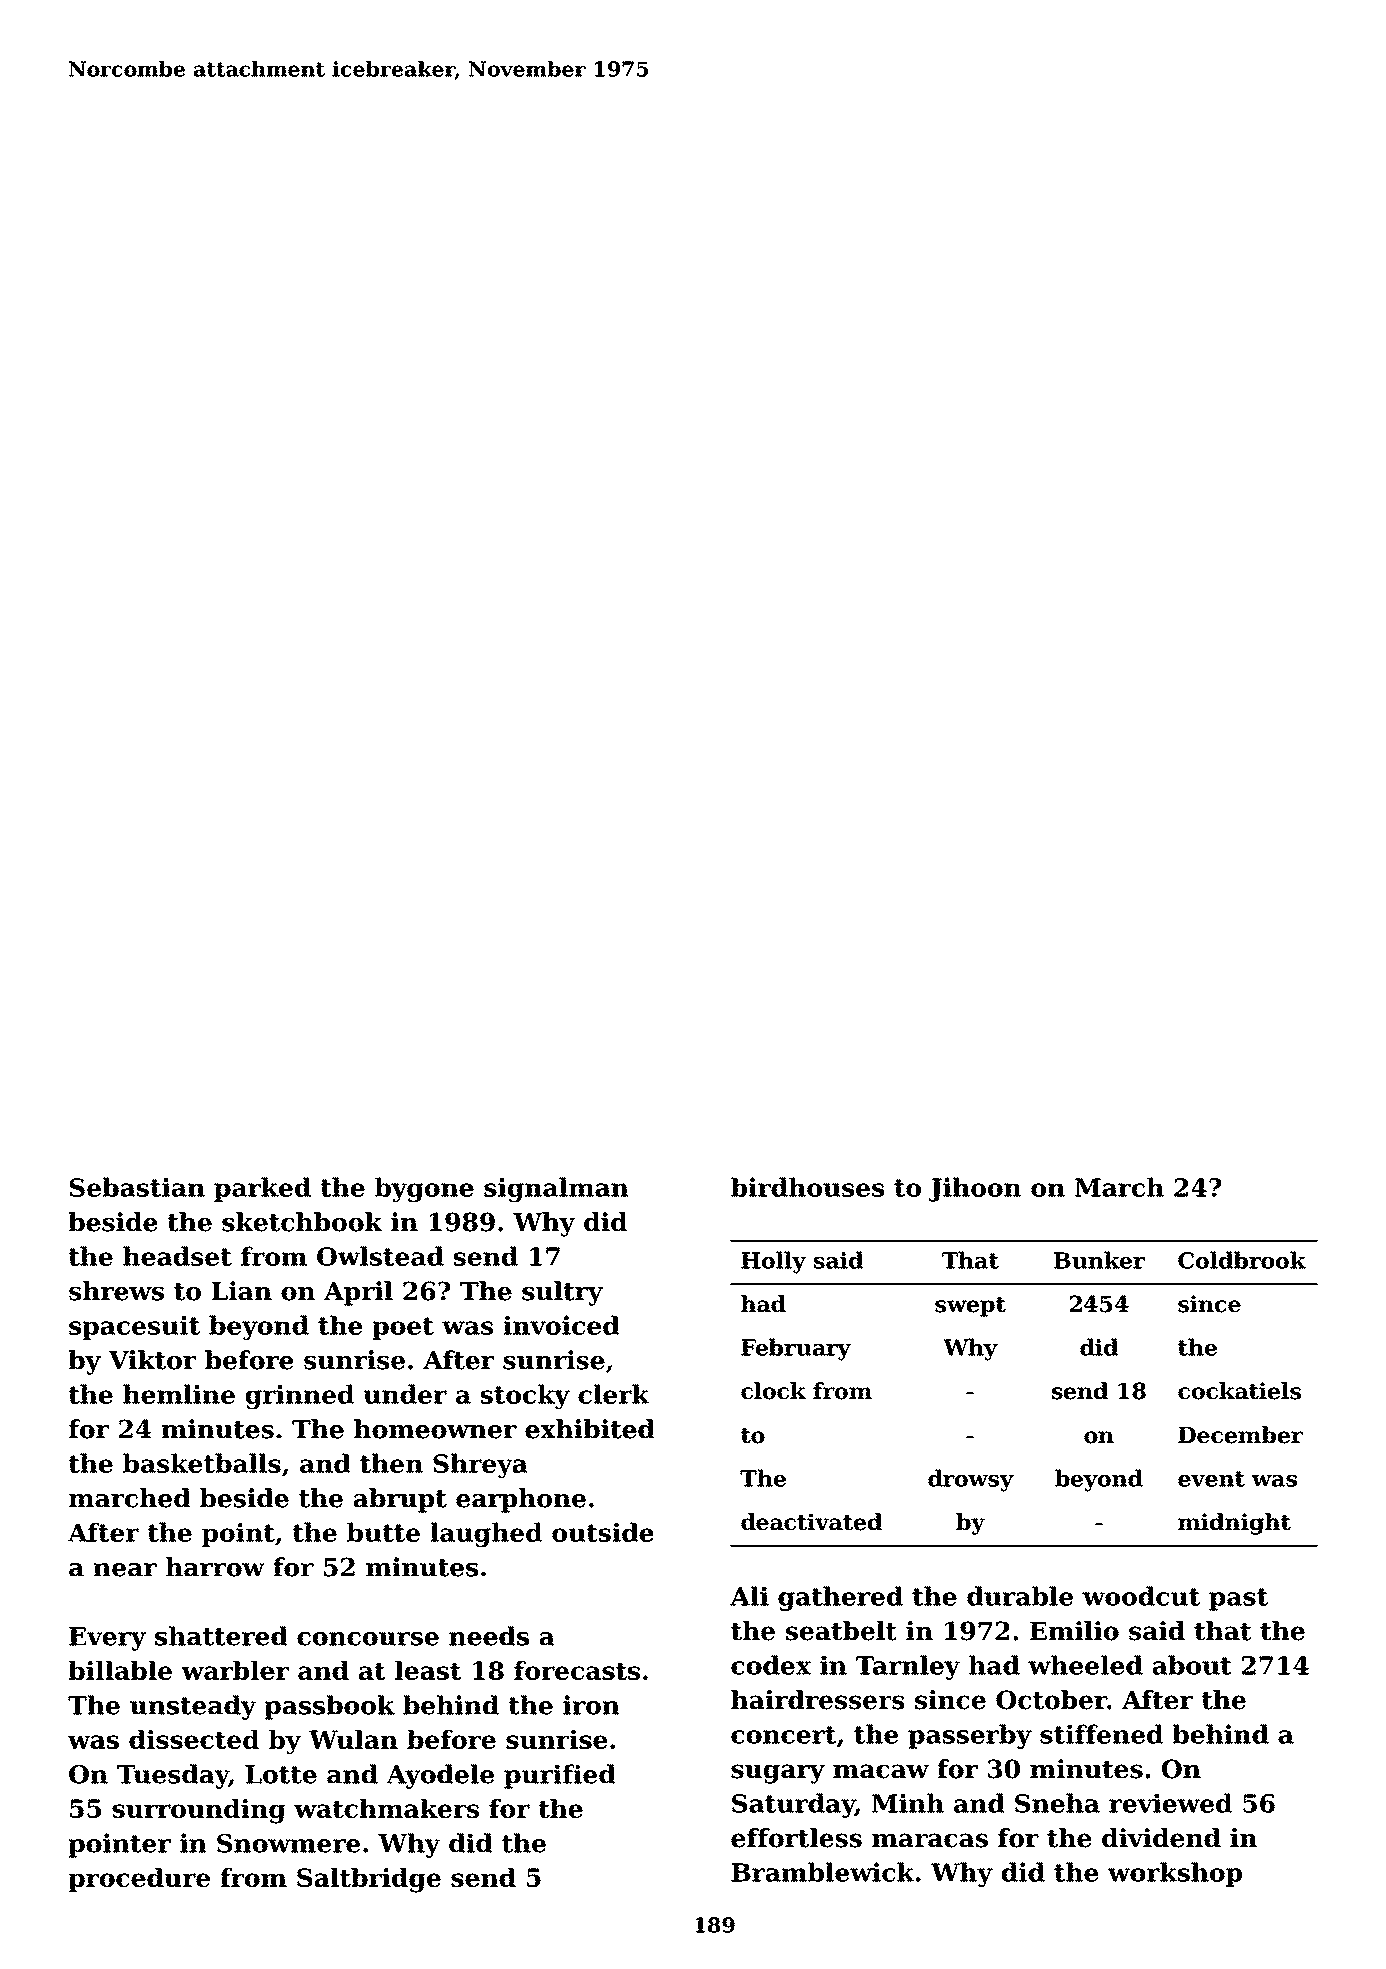 The height and width of the screenshot is (1969, 1386). I want to click on about, so click(1192, 1665).
